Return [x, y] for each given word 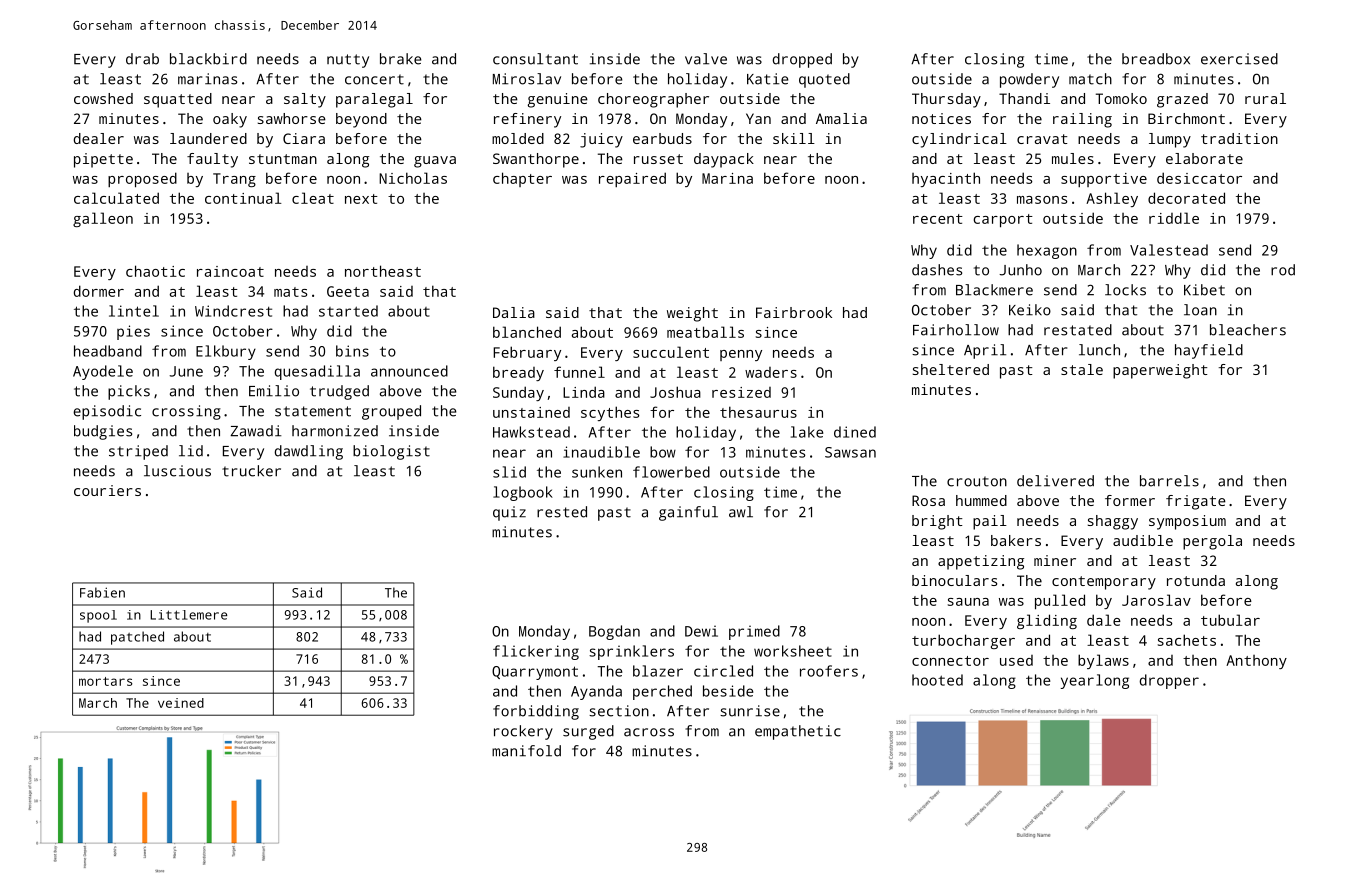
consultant [535, 59]
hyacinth [946, 179]
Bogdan [614, 632]
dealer [99, 138]
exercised [1239, 59]
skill [794, 138]
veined [181, 703]
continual [243, 198]
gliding [1047, 621]
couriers [107, 490]
